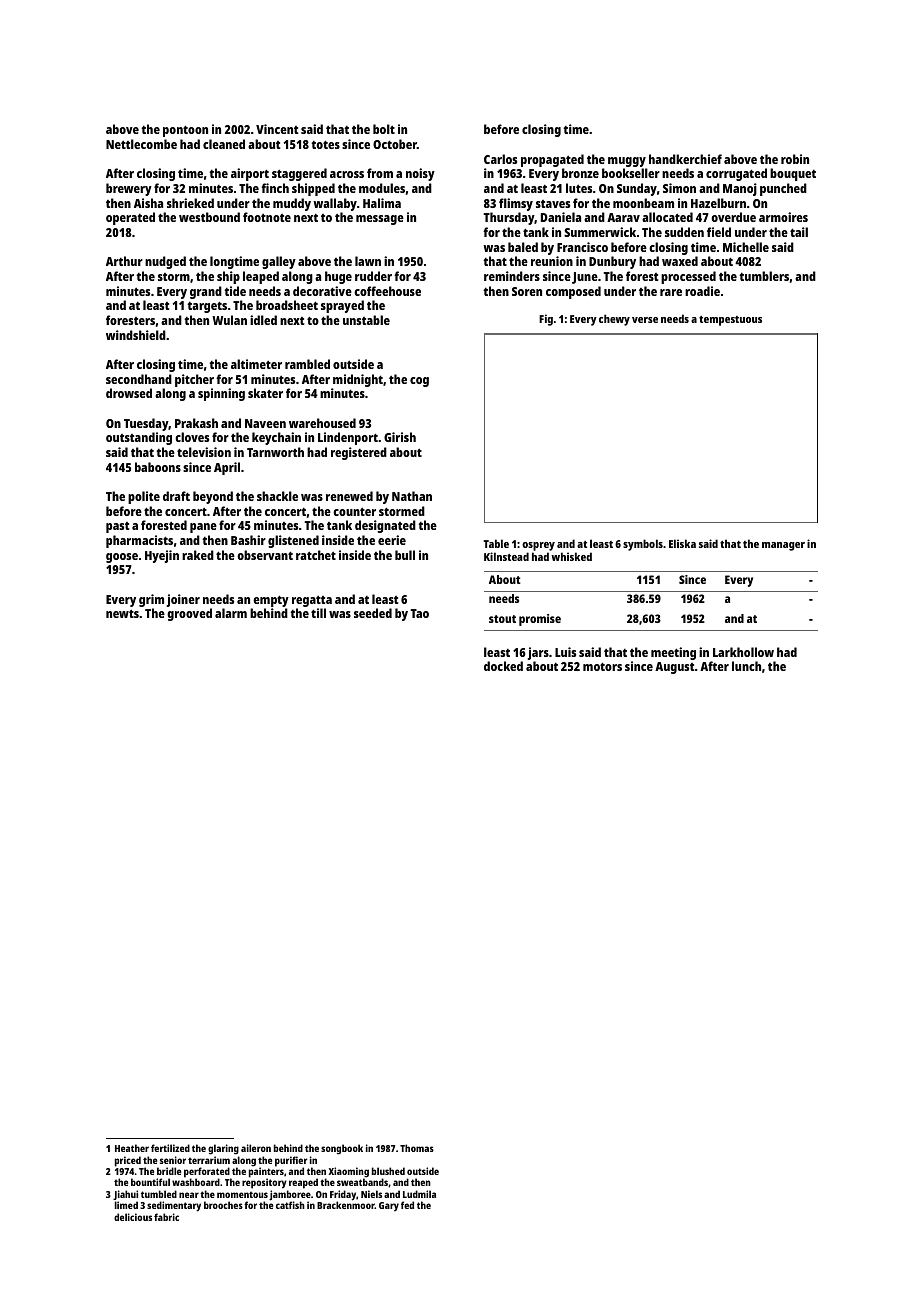 The width and height of the page is (924, 1308). I want to click on robin, so click(795, 159).
